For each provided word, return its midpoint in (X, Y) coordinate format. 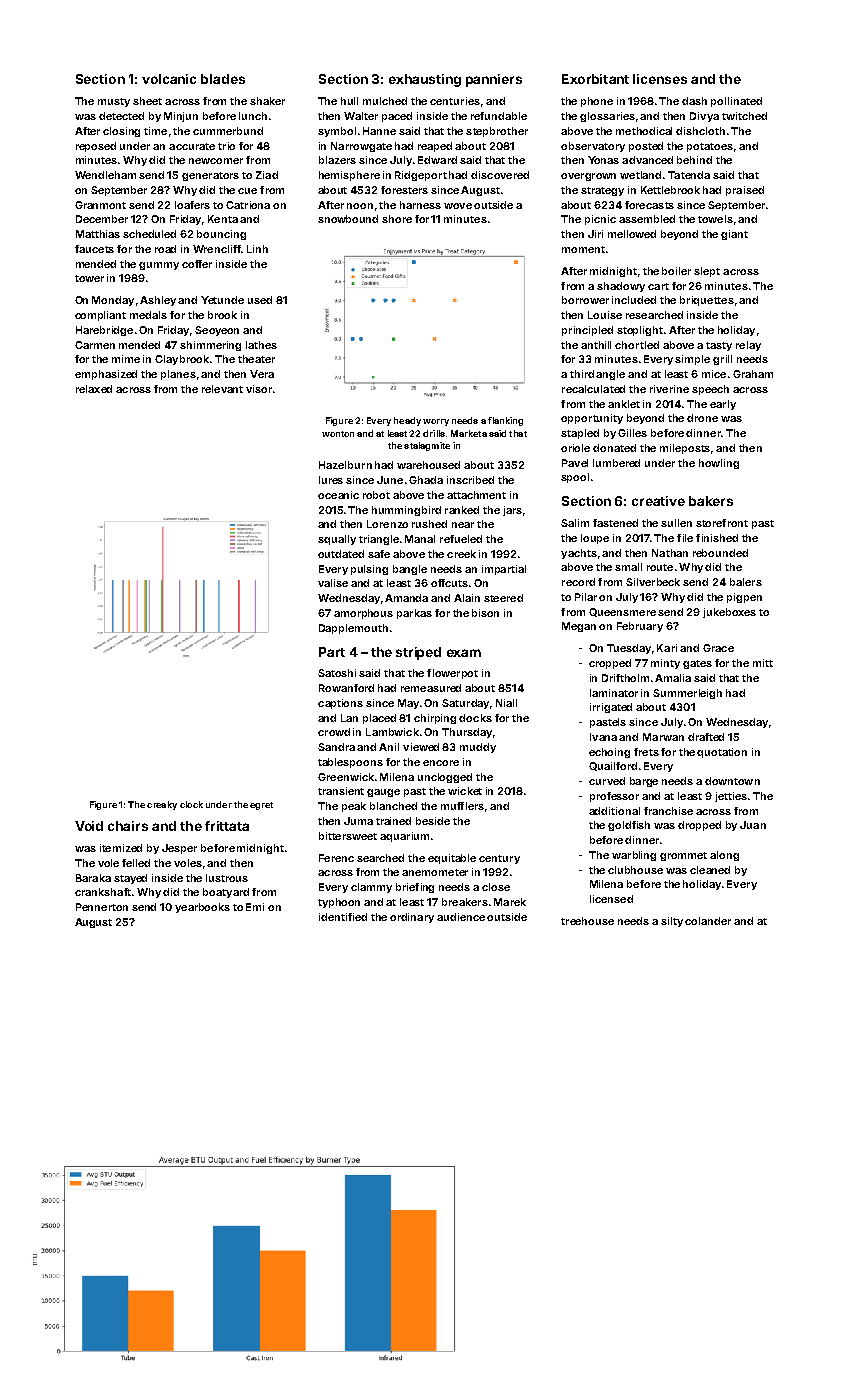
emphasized (106, 375)
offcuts (449, 583)
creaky (162, 805)
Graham (753, 374)
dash (694, 101)
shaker (267, 101)
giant (734, 235)
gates (697, 664)
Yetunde (222, 300)
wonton (338, 434)
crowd (334, 732)
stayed (130, 879)
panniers (494, 80)
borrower (585, 300)
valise (333, 583)
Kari (667, 648)
